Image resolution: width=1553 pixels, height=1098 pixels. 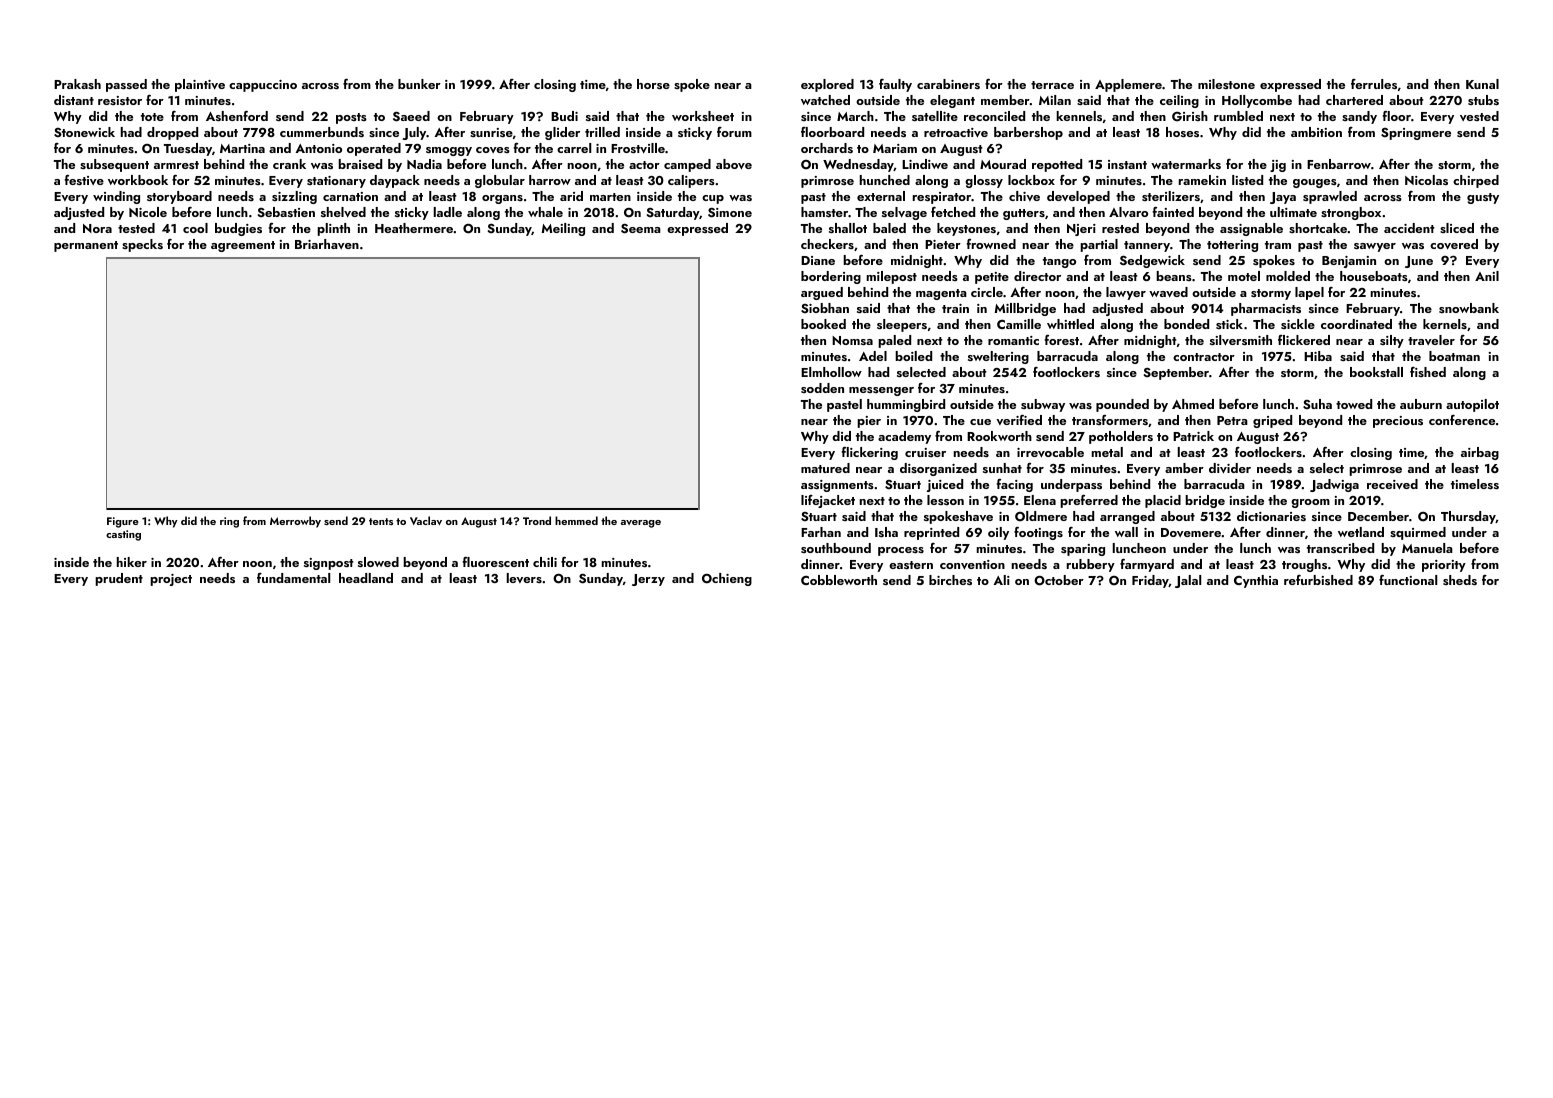 What do you see at coordinates (1354, 100) in the page?
I see `chartered` at bounding box center [1354, 100].
